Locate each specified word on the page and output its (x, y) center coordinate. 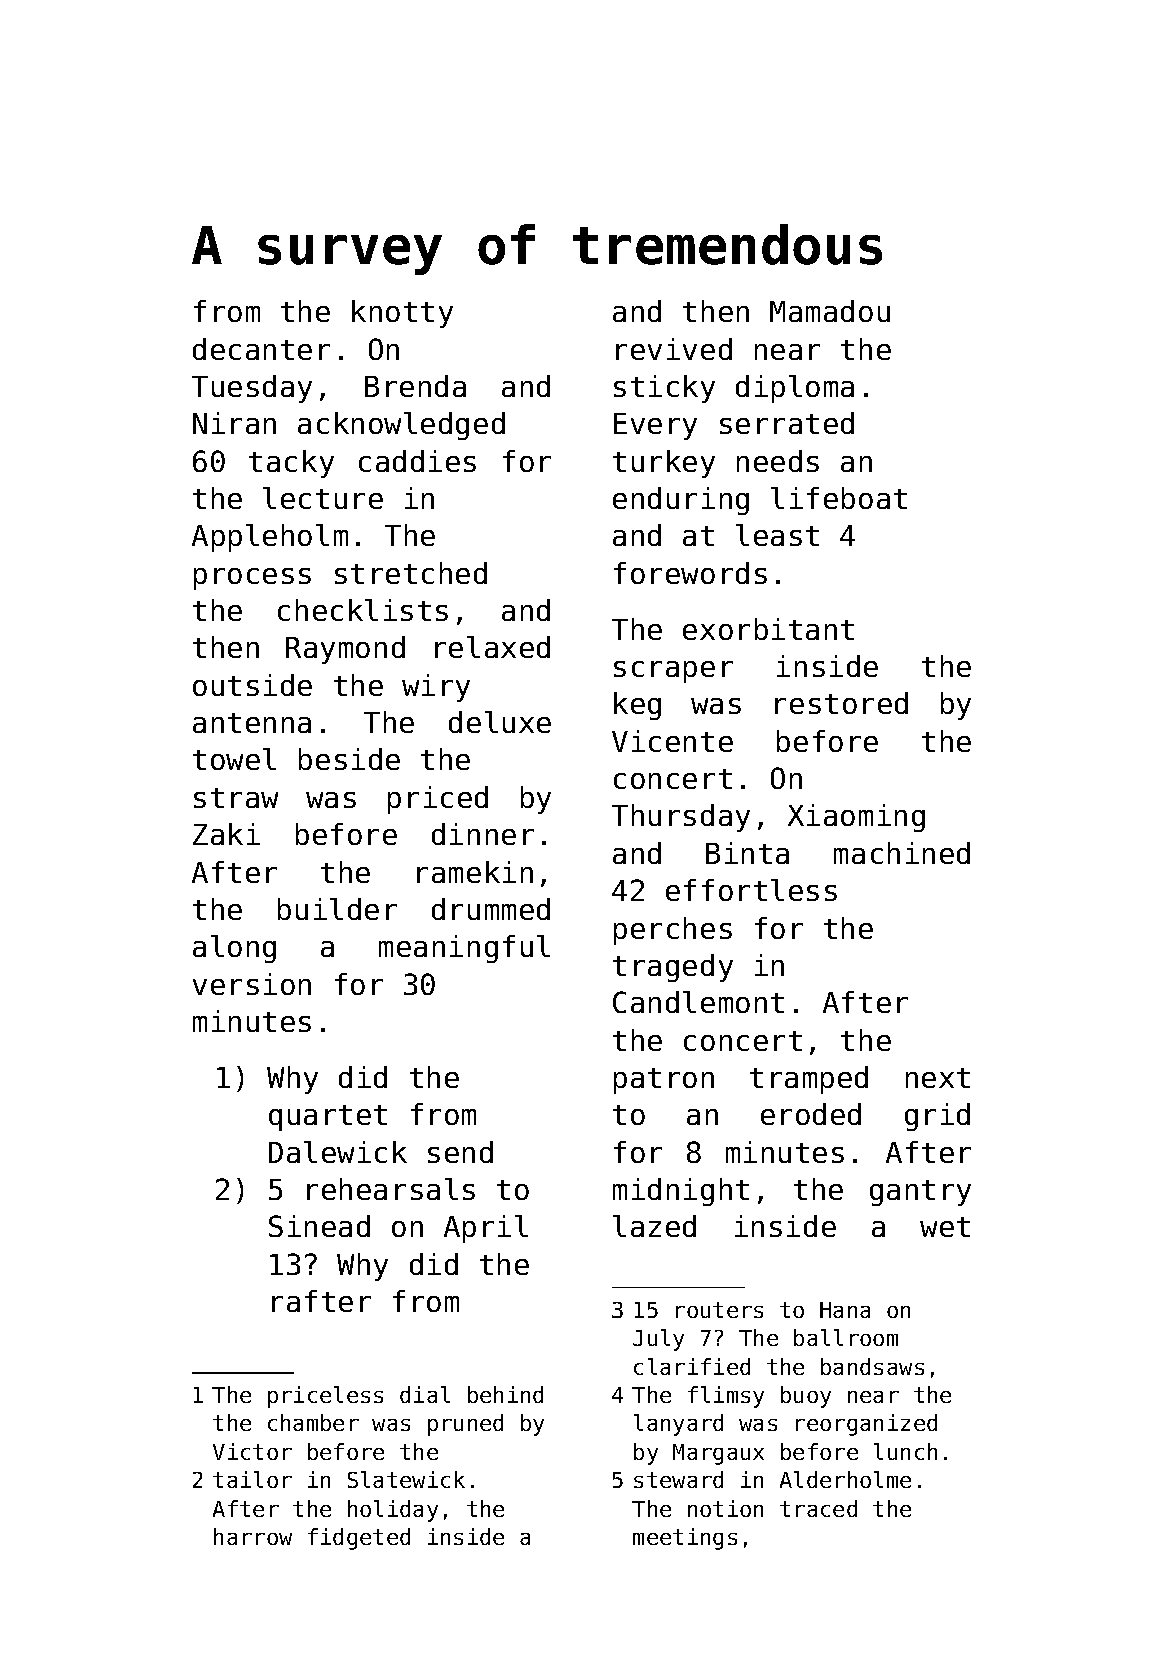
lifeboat (839, 498)
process (252, 579)
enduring (681, 501)
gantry (920, 1193)
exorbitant (768, 629)
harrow (253, 1536)
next (938, 1078)
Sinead (319, 1226)
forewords (690, 573)
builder (337, 909)
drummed (491, 909)
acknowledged (401, 426)
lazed (654, 1226)
